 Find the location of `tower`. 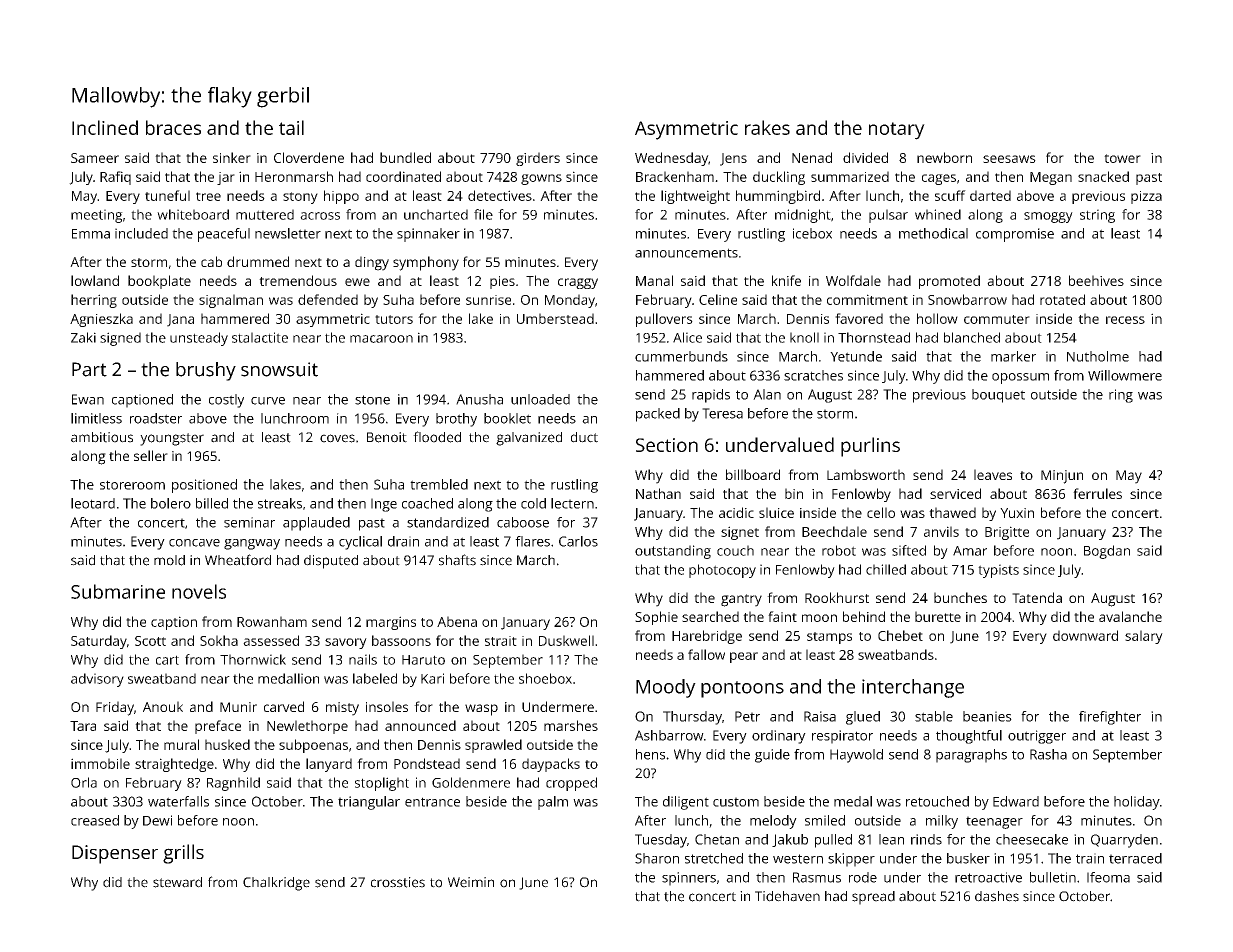

tower is located at coordinates (1122, 158).
